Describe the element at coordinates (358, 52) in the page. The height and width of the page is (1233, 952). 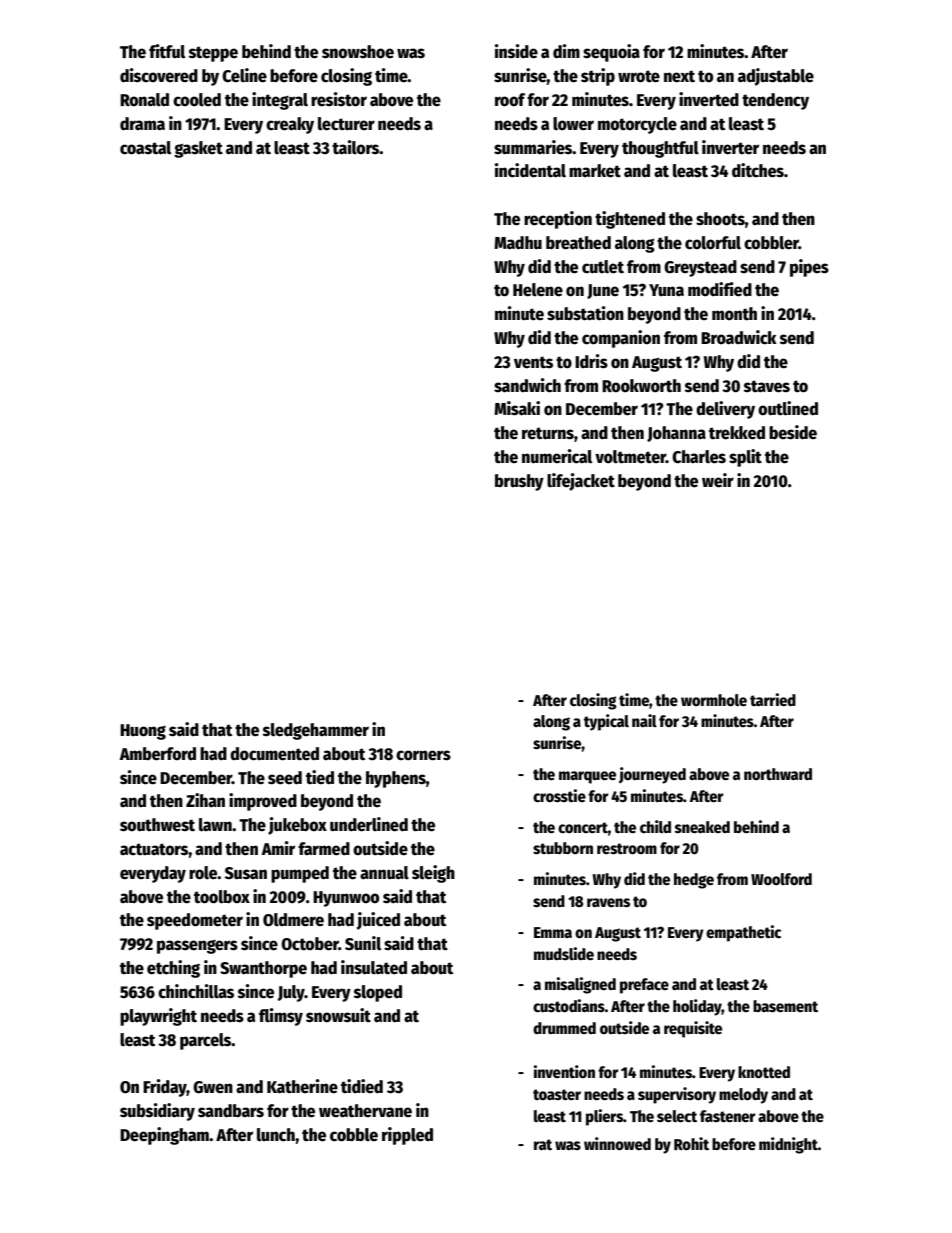
I see `snowshoe` at that location.
